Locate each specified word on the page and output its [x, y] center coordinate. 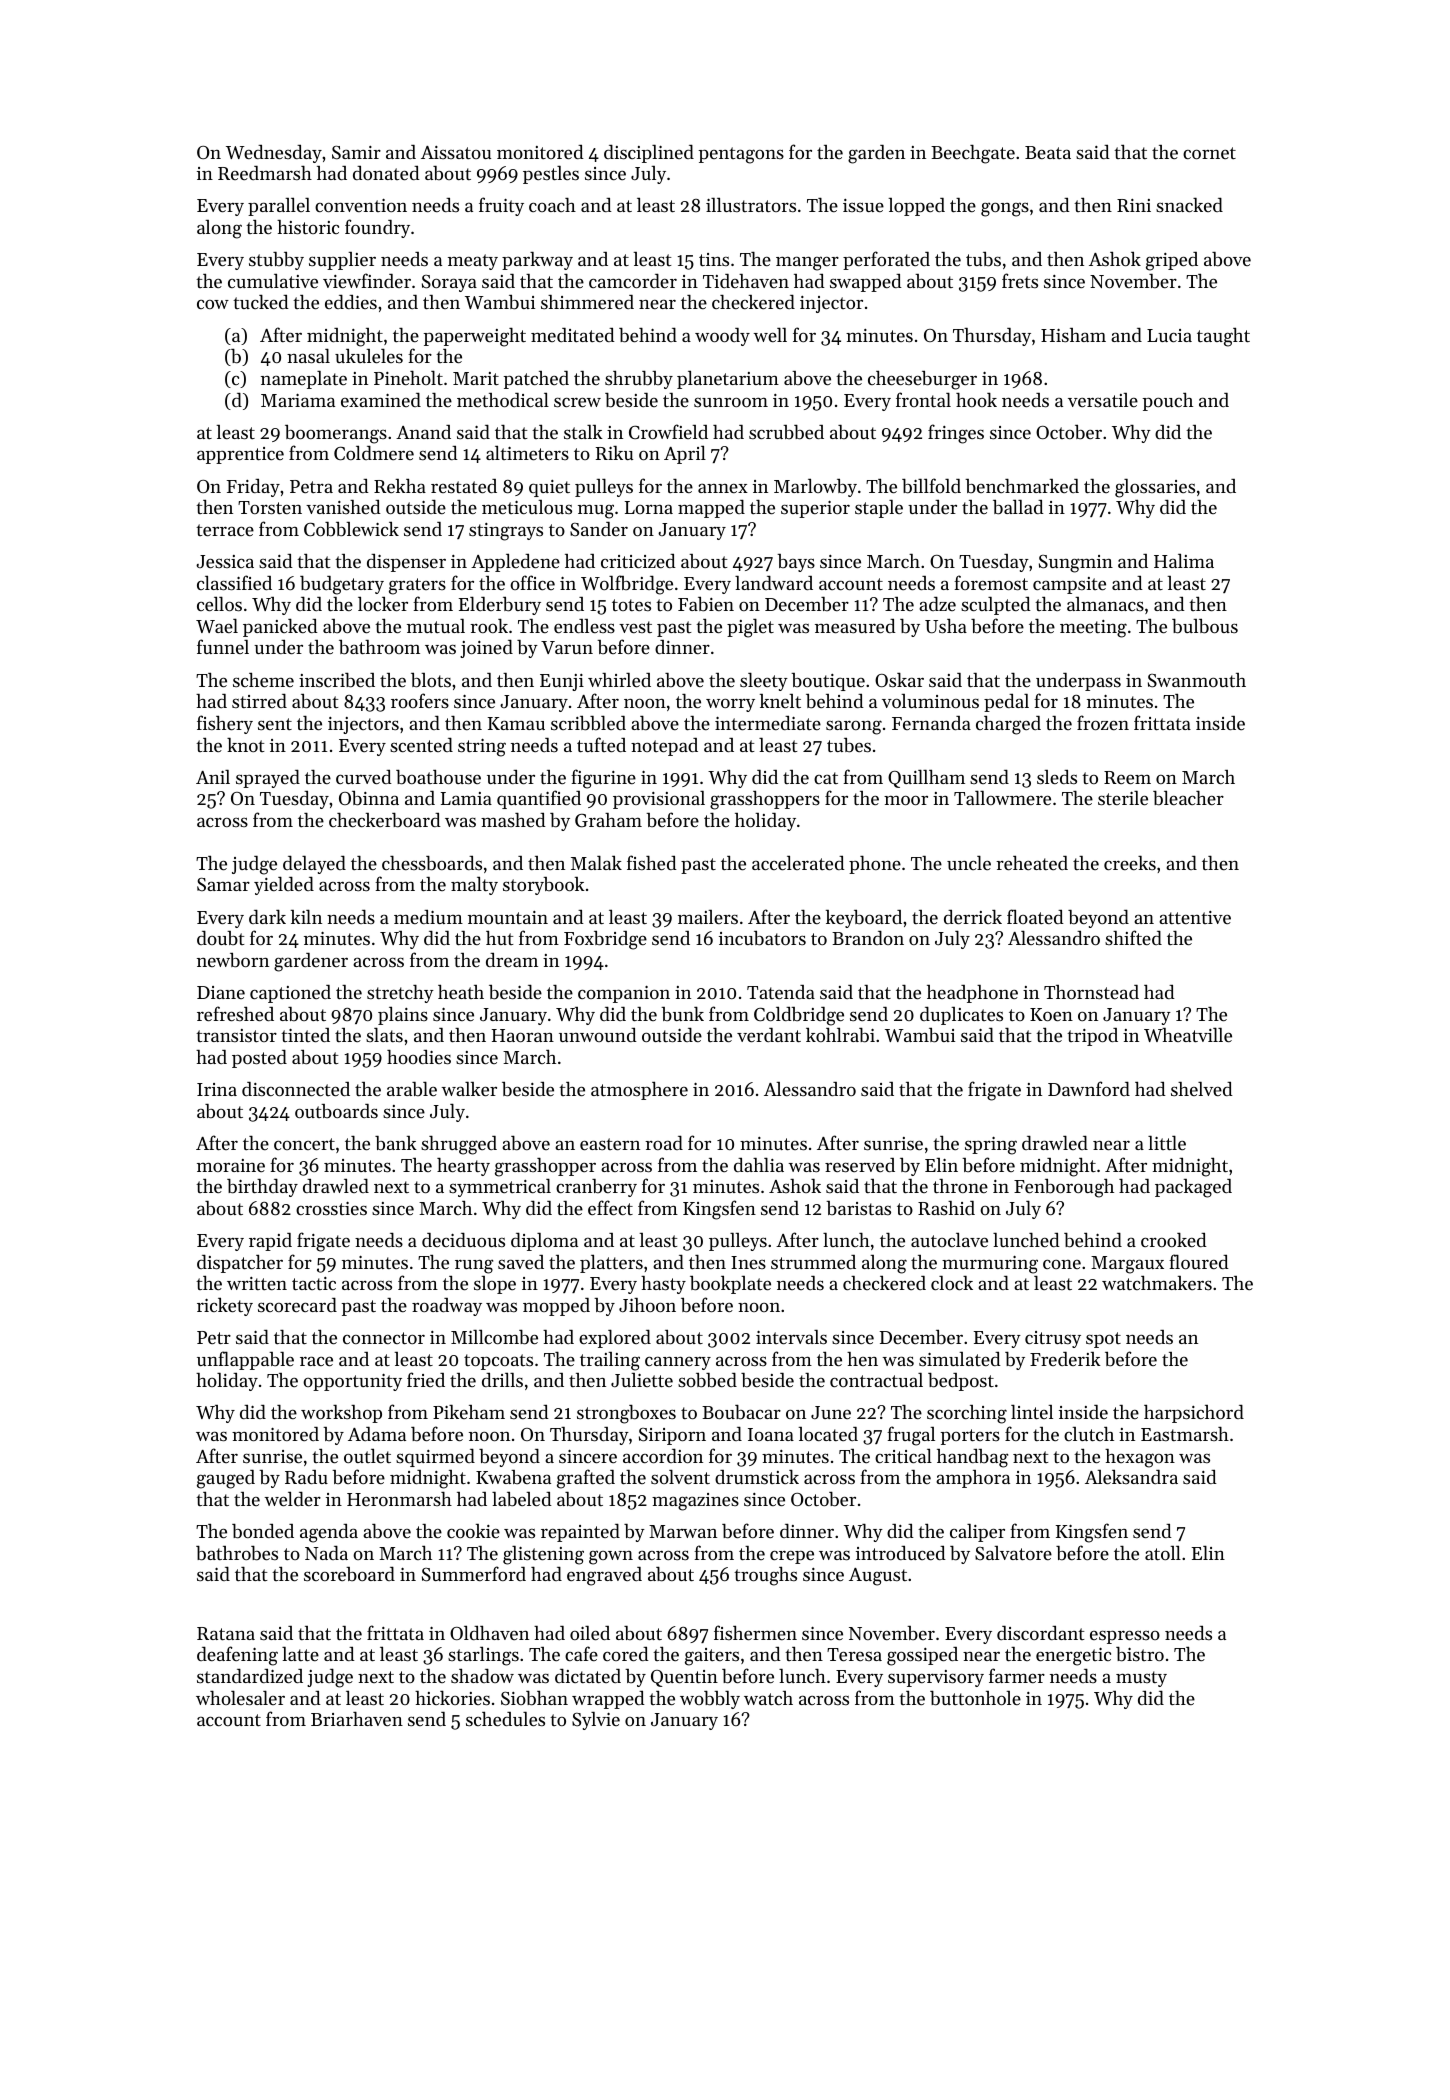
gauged [226, 1479]
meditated [573, 335]
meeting [1093, 629]
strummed [813, 1262]
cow [213, 304]
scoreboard [349, 1574]
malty [474, 885]
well [770, 334]
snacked [1189, 205]
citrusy [1053, 1339]
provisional [659, 800]
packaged [1193, 1188]
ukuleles [369, 355]
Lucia [1169, 335]
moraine [231, 1165]
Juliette [642, 1380]
